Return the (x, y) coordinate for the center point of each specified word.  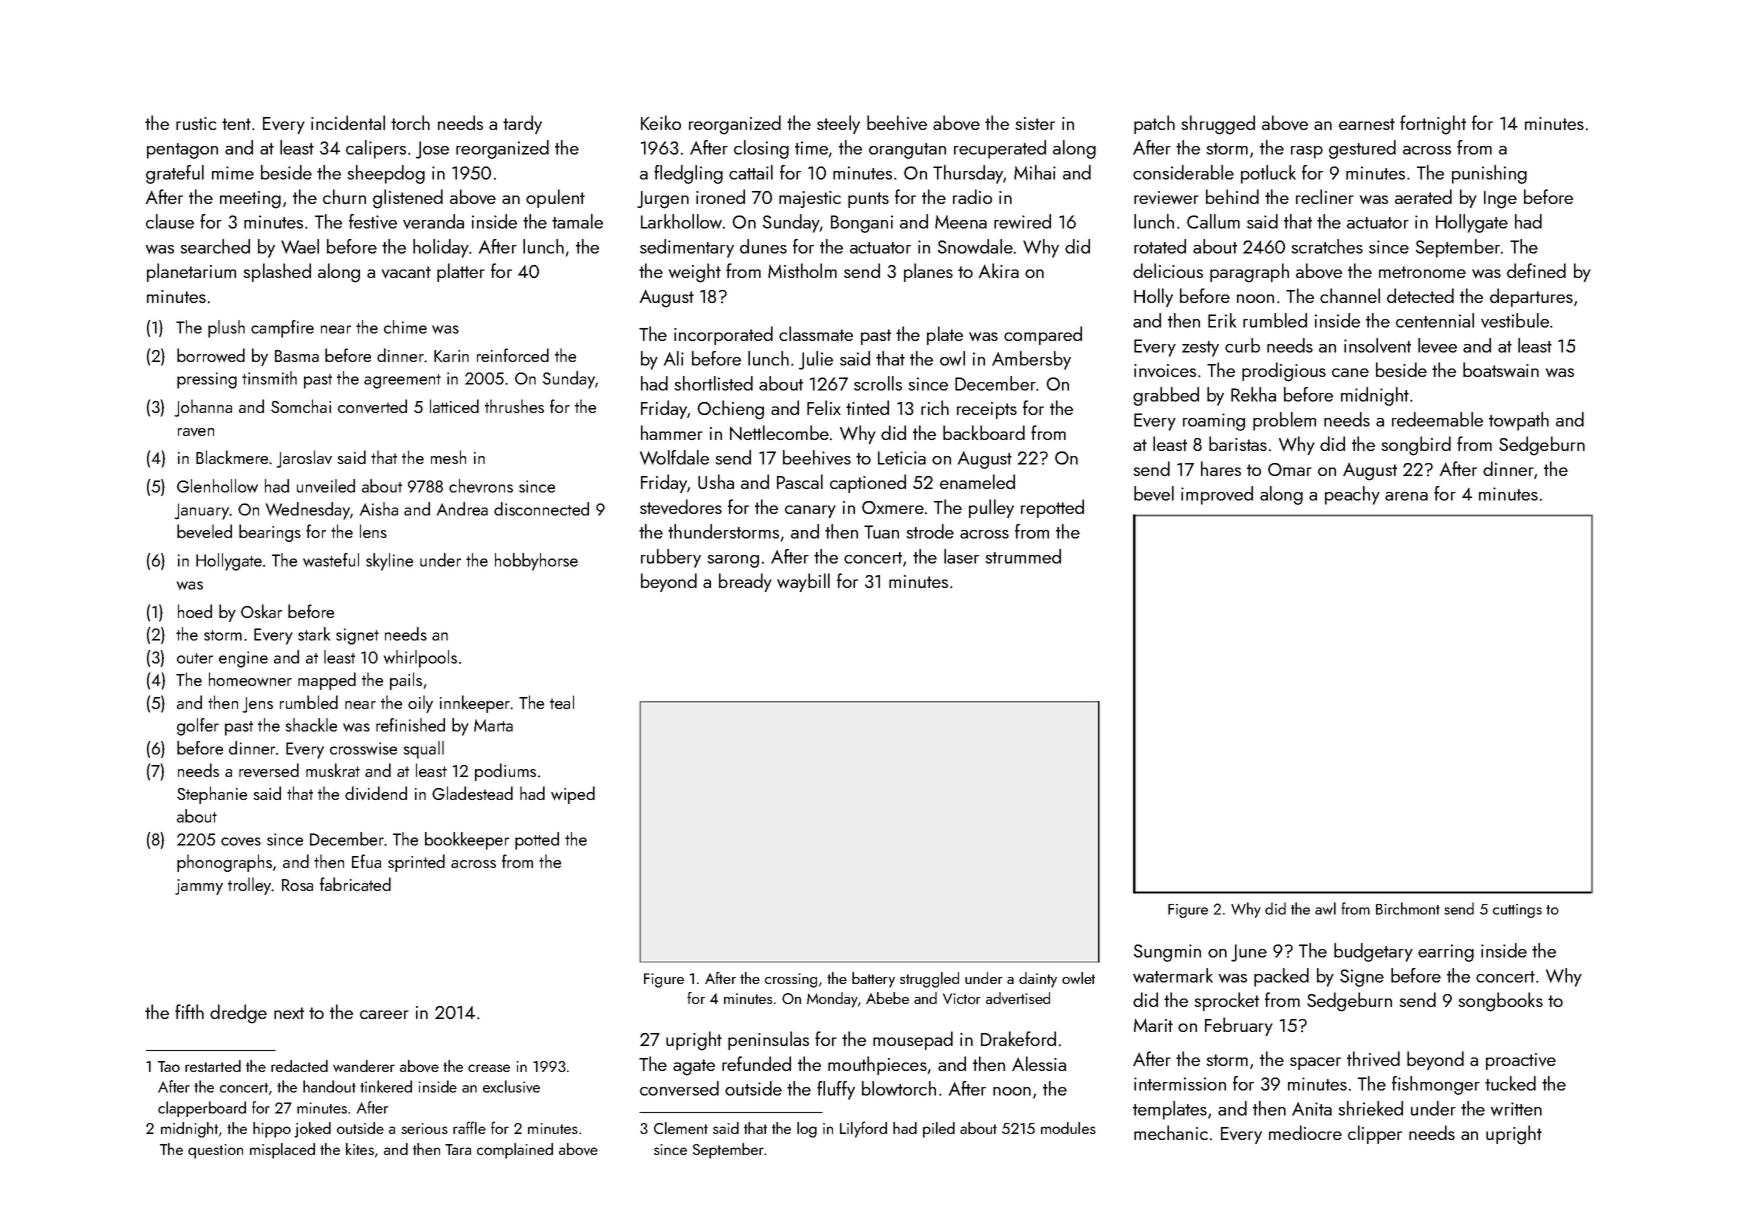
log (807, 1130)
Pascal (800, 481)
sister (1035, 123)
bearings (270, 533)
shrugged (1218, 125)
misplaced (282, 1151)
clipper (1375, 1134)
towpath (1519, 421)
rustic (196, 123)
